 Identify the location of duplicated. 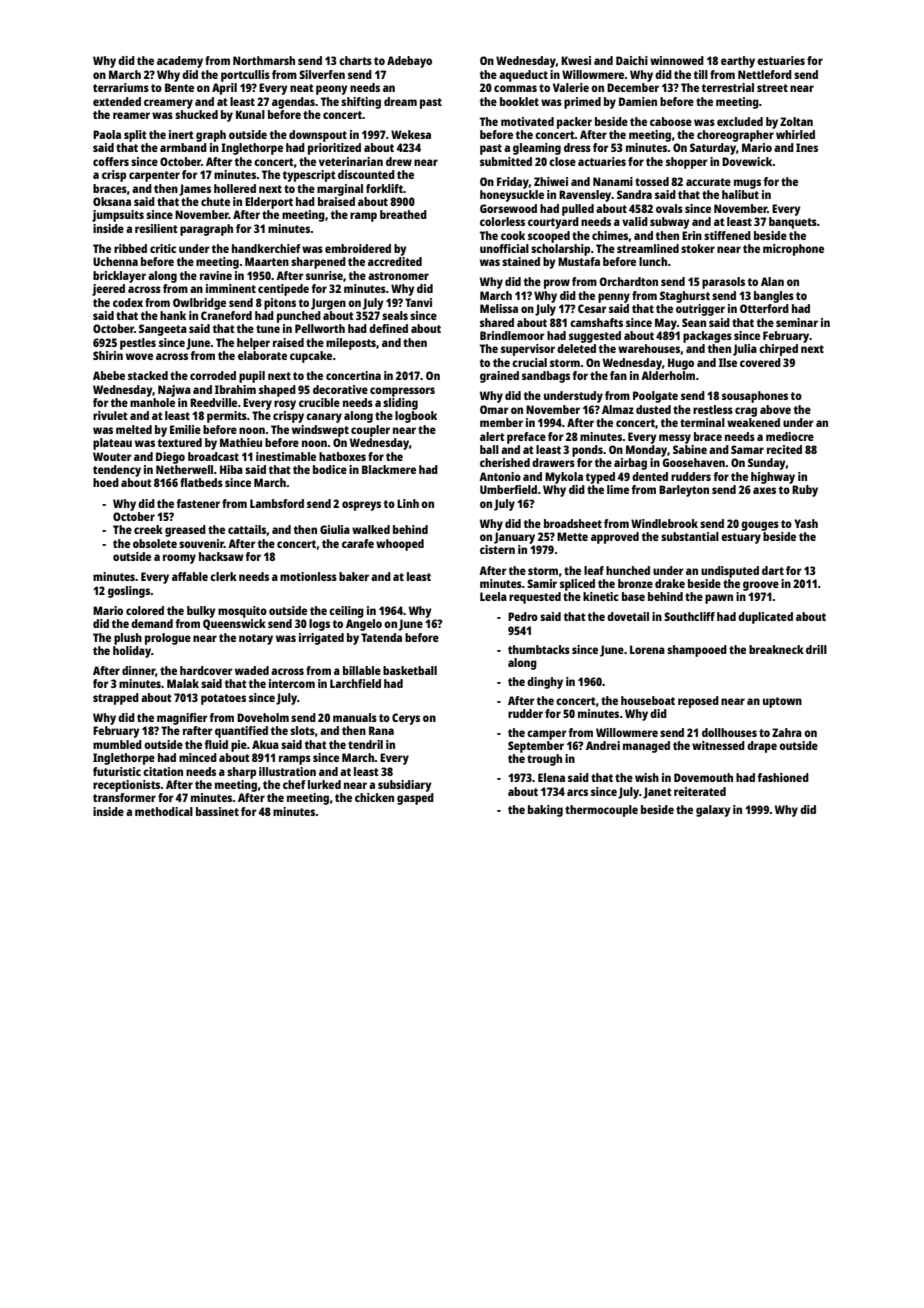
(765, 618).
